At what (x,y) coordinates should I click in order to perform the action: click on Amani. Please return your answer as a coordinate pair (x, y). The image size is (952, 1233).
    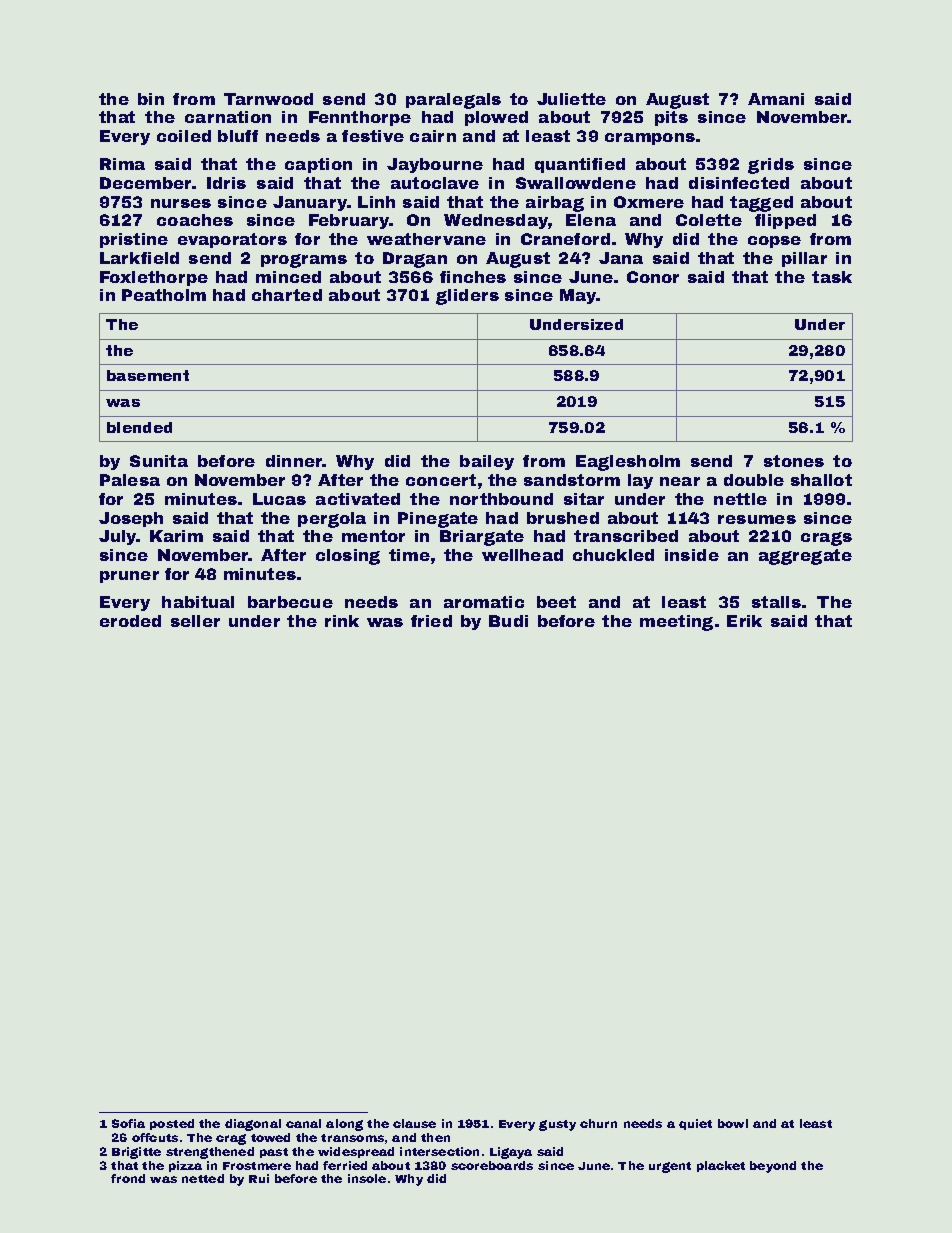
    Looking at the image, I should click on (776, 99).
